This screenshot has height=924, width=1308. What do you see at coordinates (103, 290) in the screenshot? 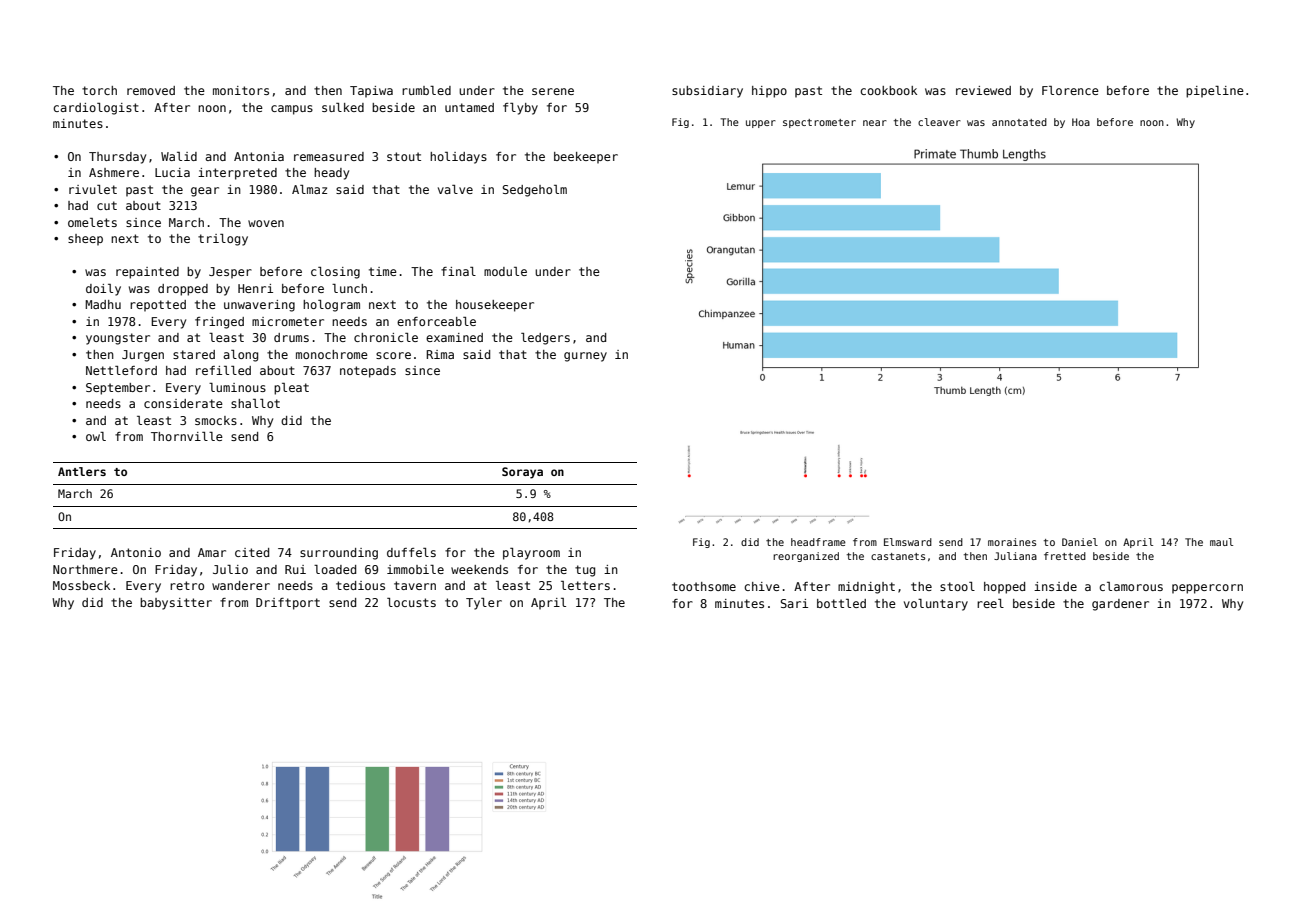
I see `doily` at bounding box center [103, 290].
